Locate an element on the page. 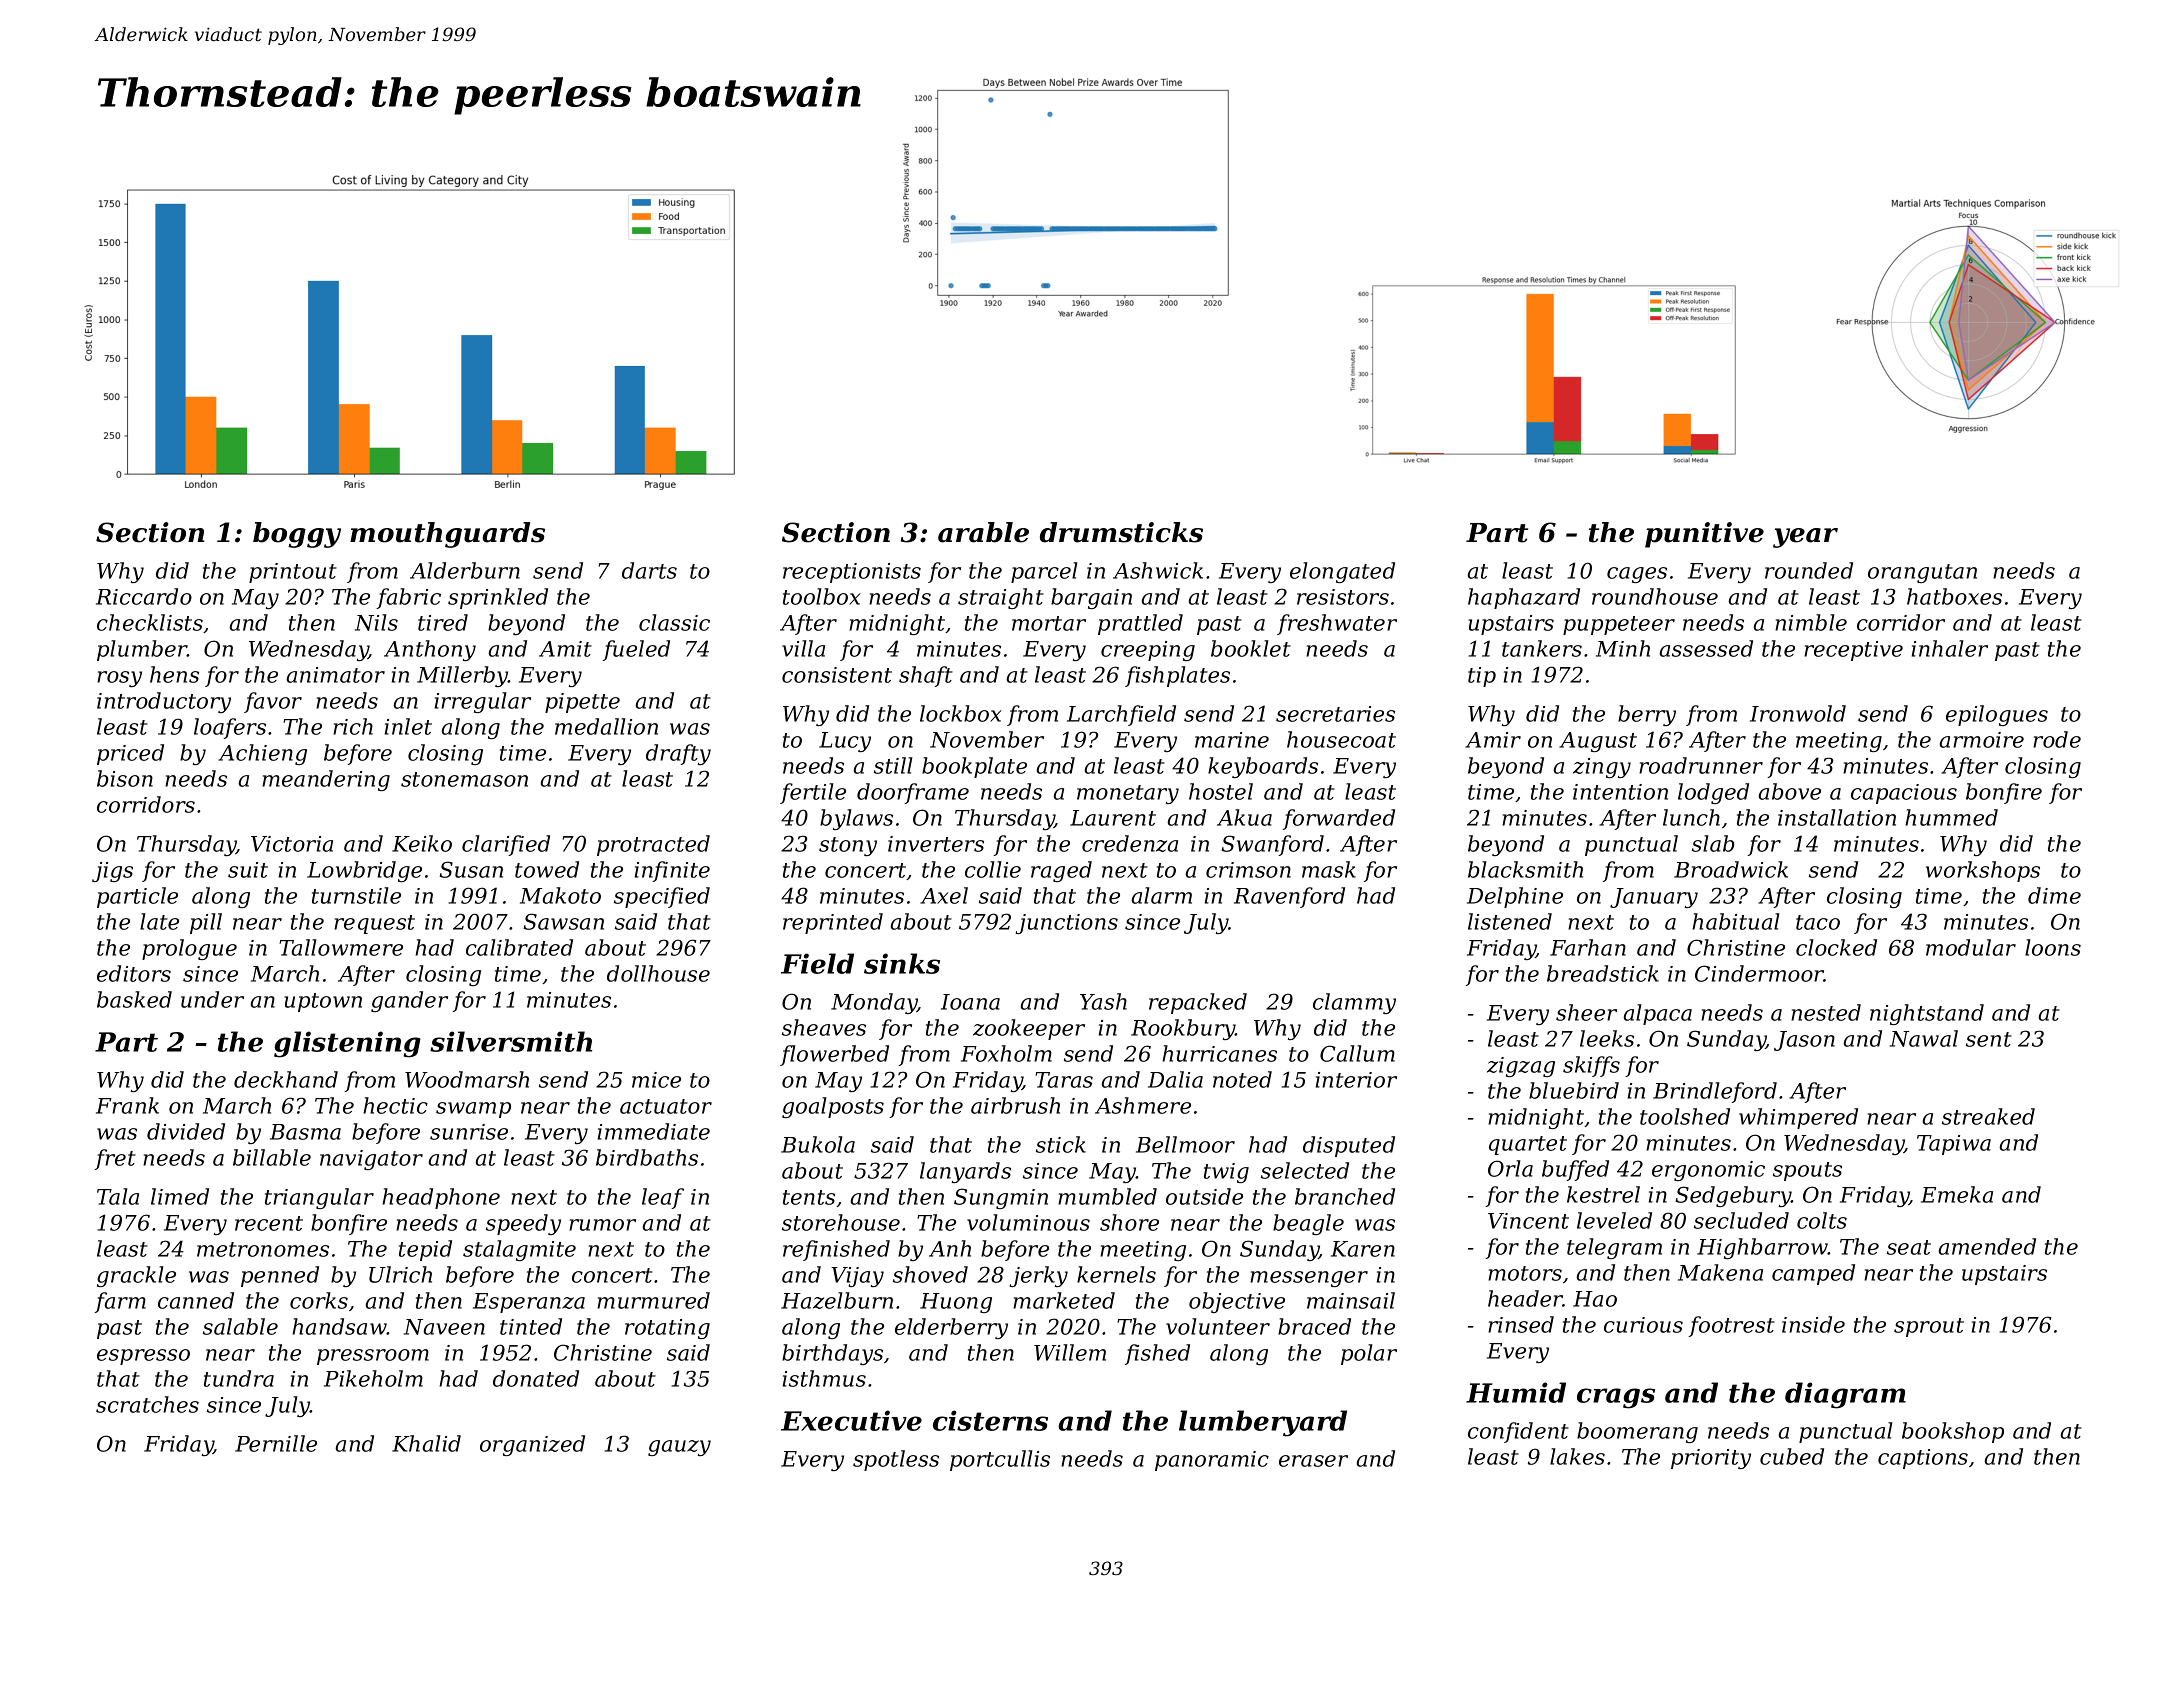 This image has height=1683, width=2178. printout is located at coordinates (293, 573).
